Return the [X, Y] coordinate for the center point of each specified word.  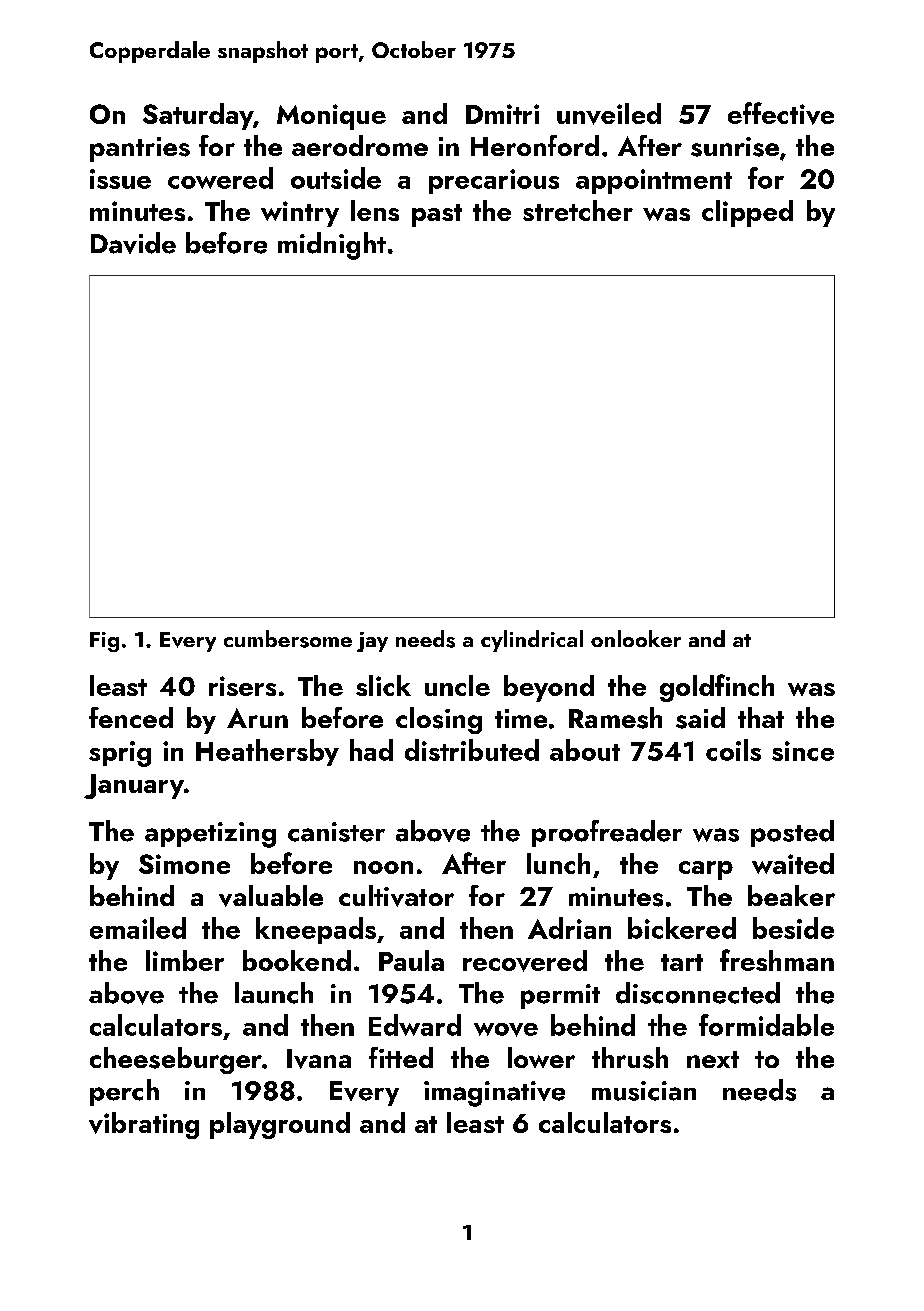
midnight [332, 246]
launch [274, 993]
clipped [747, 213]
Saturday [198, 116]
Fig [104, 642]
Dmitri [502, 114]
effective [781, 113]
